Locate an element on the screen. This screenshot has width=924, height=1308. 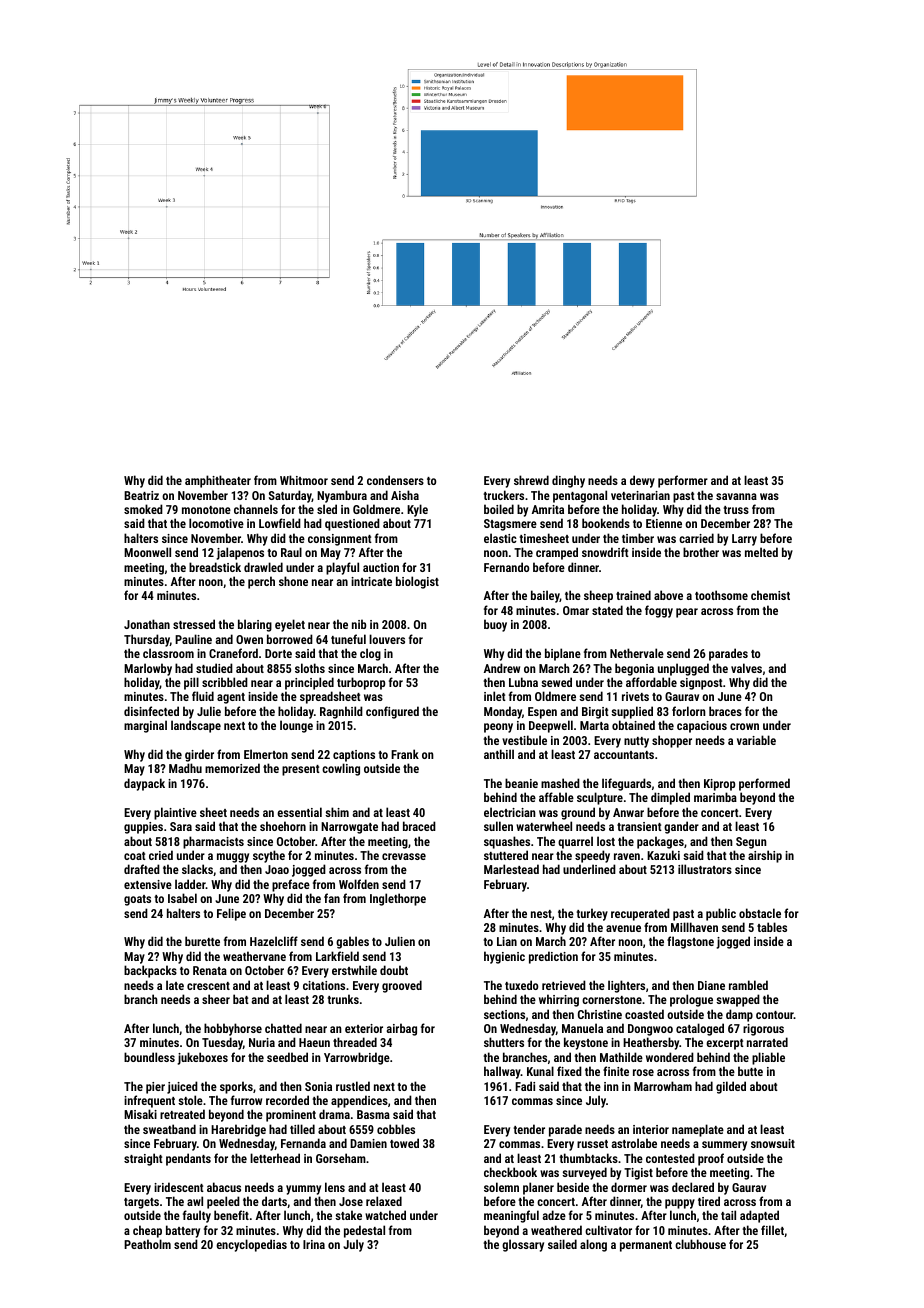
biologist is located at coordinates (417, 582).
